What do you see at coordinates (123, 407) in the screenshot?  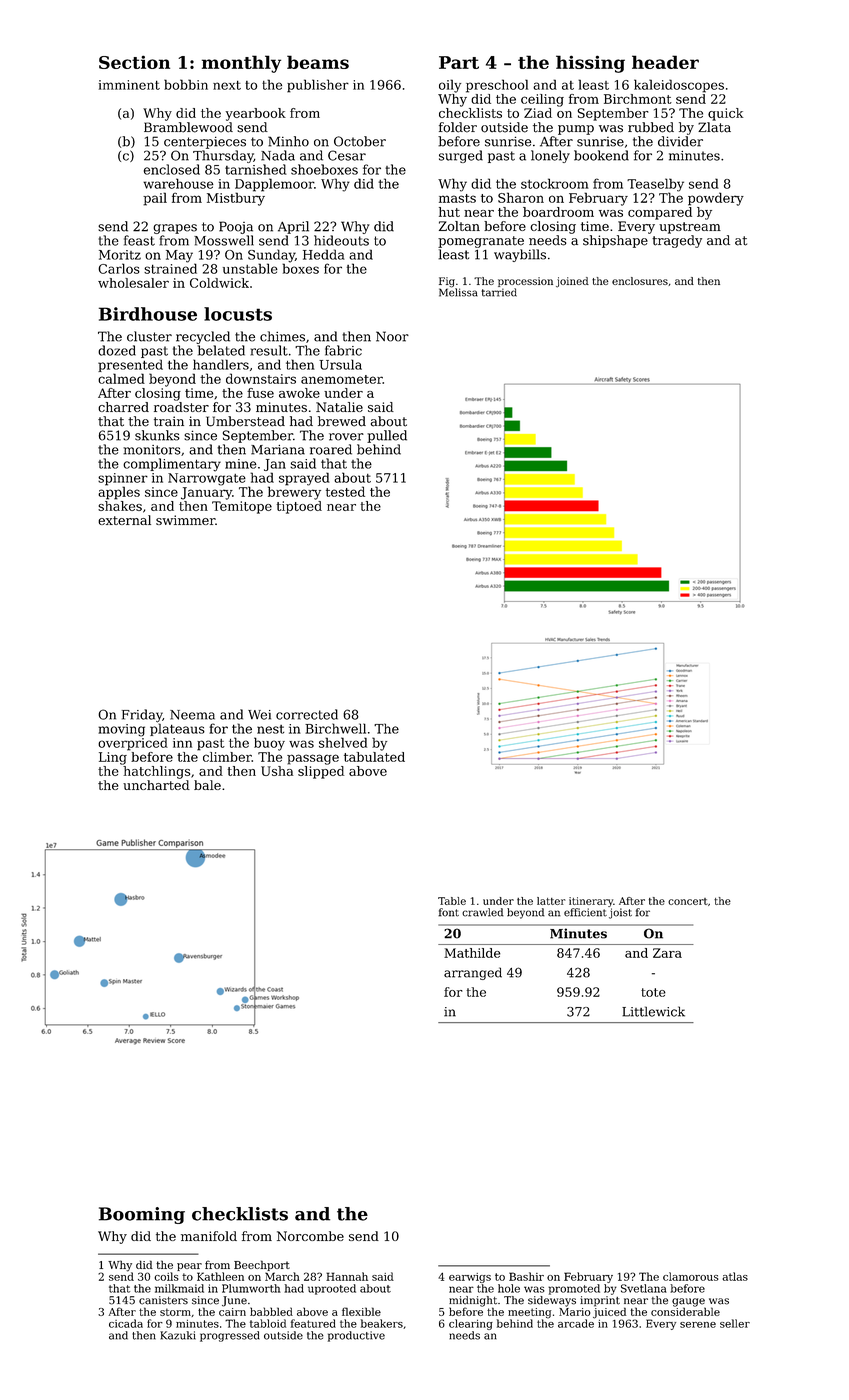 I see `charred` at bounding box center [123, 407].
